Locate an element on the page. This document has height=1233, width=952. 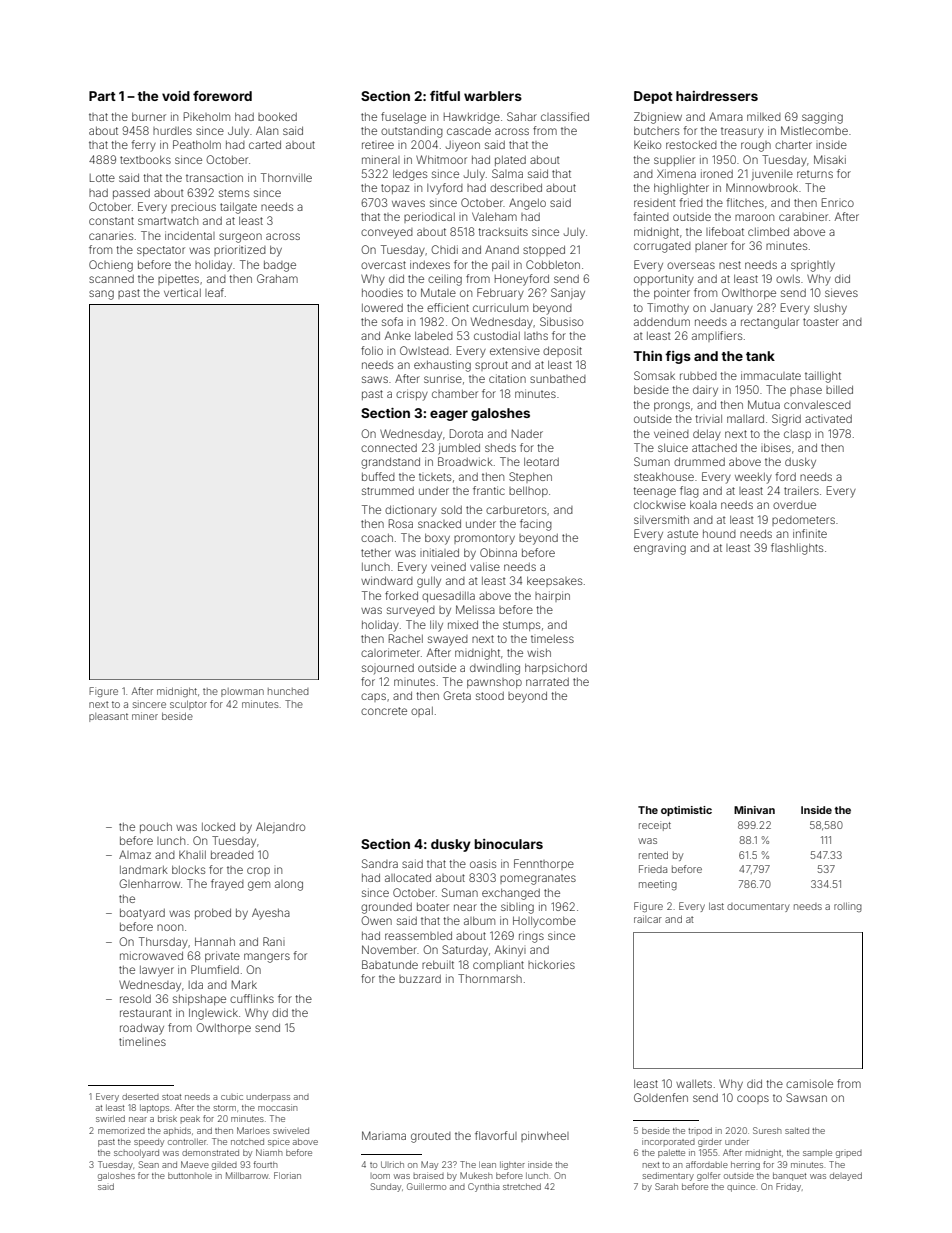
binoculars is located at coordinates (508, 844).
